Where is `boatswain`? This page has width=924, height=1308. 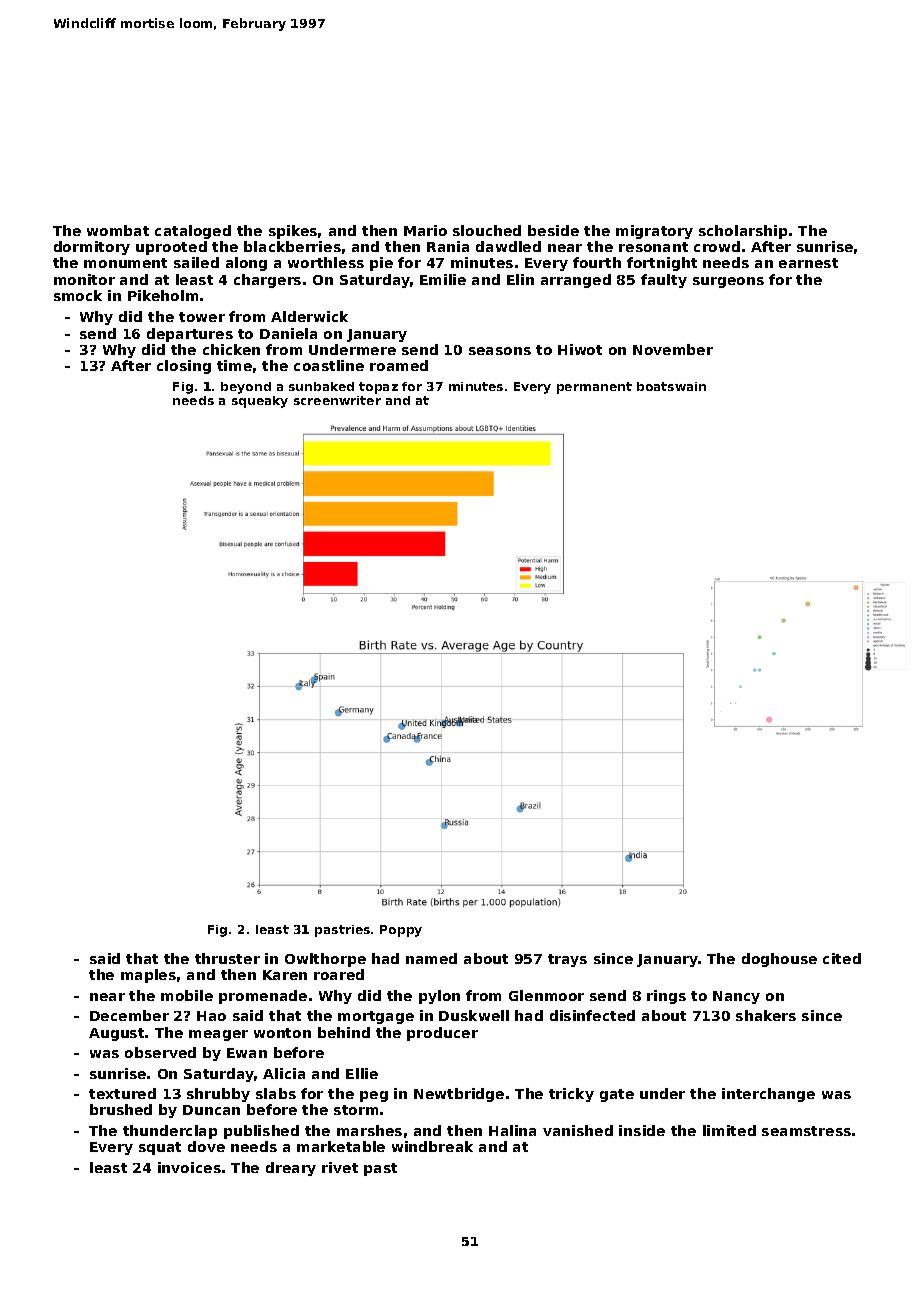
boatswain is located at coordinates (671, 386).
